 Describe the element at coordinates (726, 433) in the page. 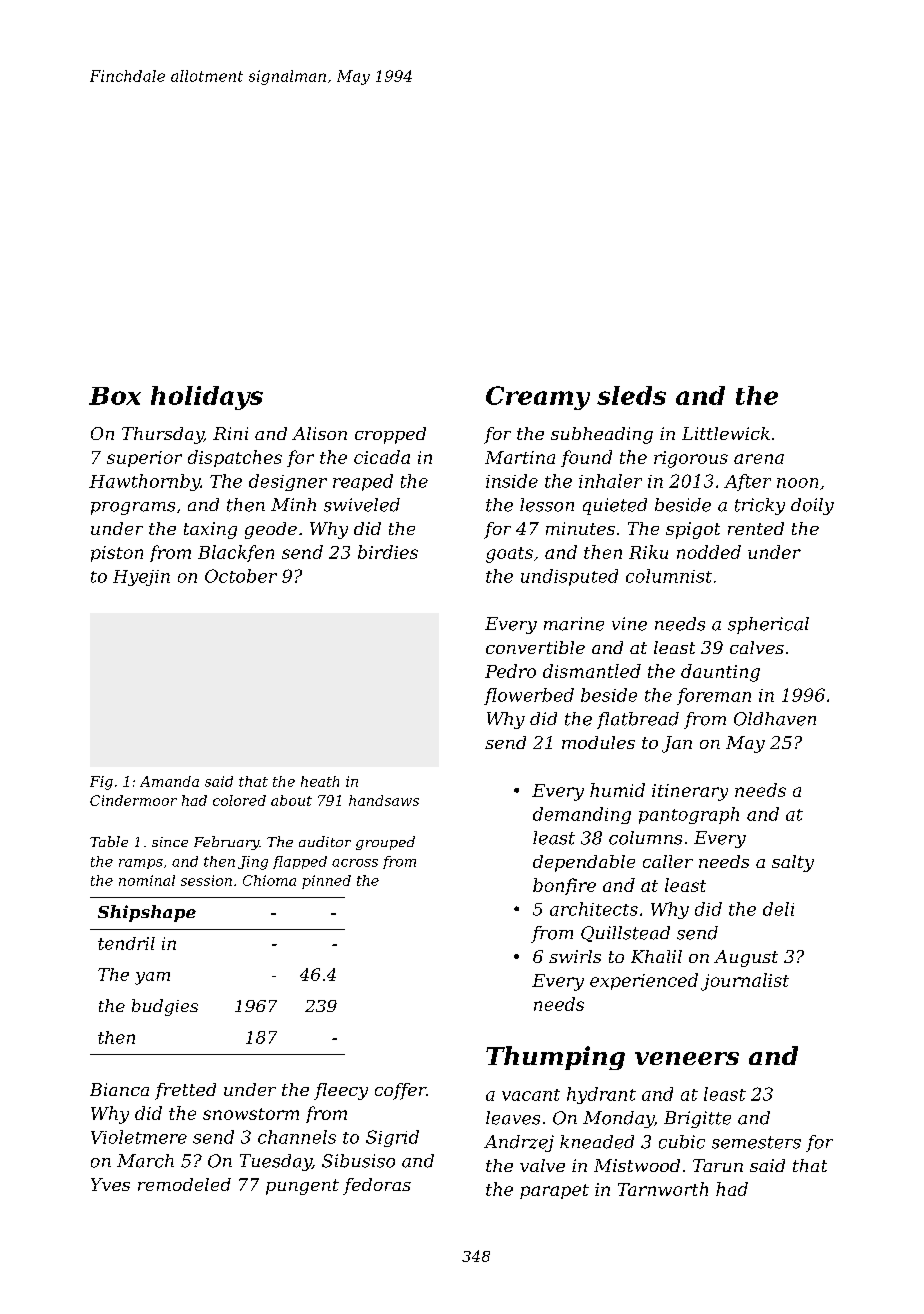

I see `Littlewick` at that location.
